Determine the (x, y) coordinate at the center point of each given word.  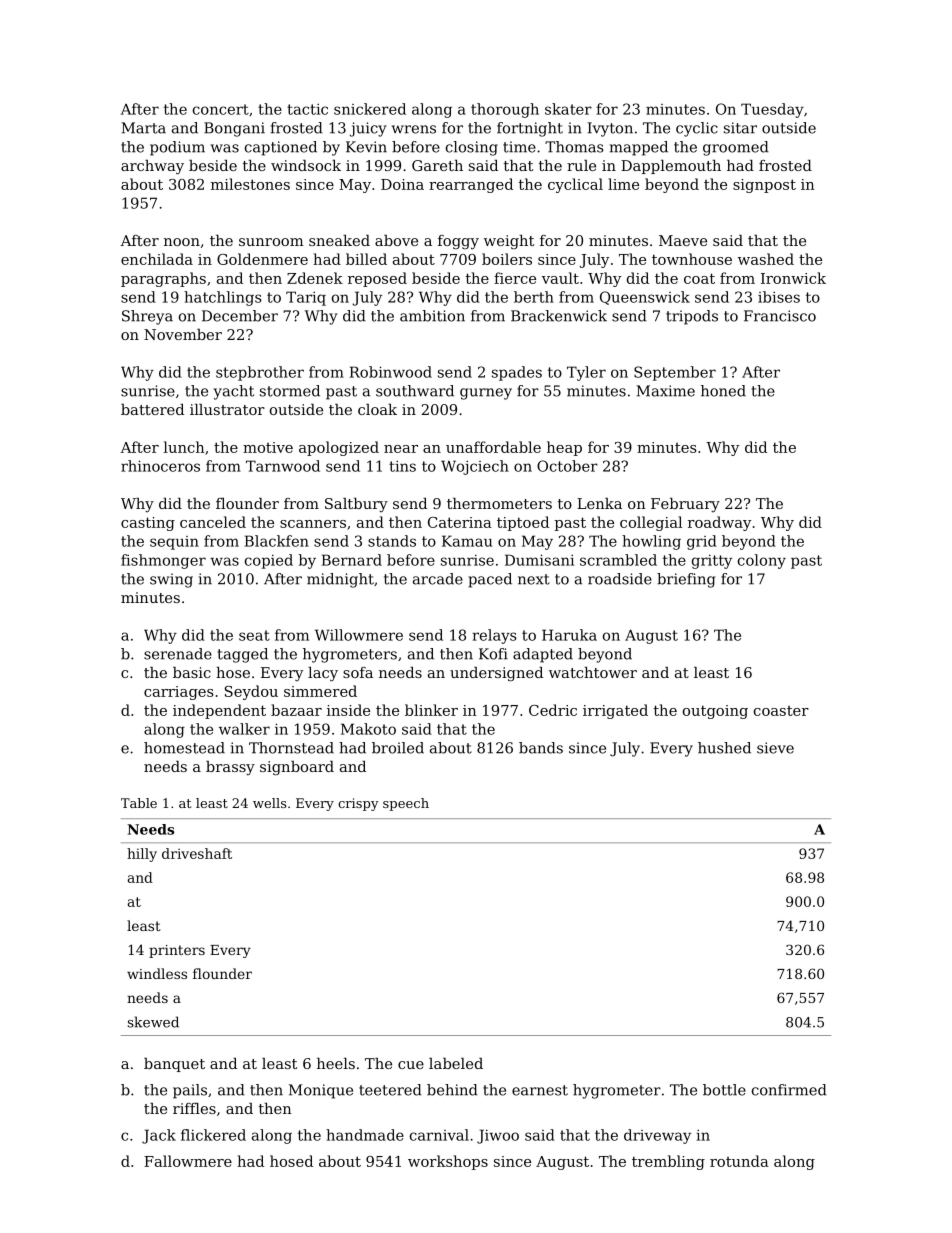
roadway (719, 523)
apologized (339, 448)
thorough (505, 110)
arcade (438, 579)
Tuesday (772, 110)
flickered (213, 1135)
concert (221, 109)
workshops (448, 1162)
